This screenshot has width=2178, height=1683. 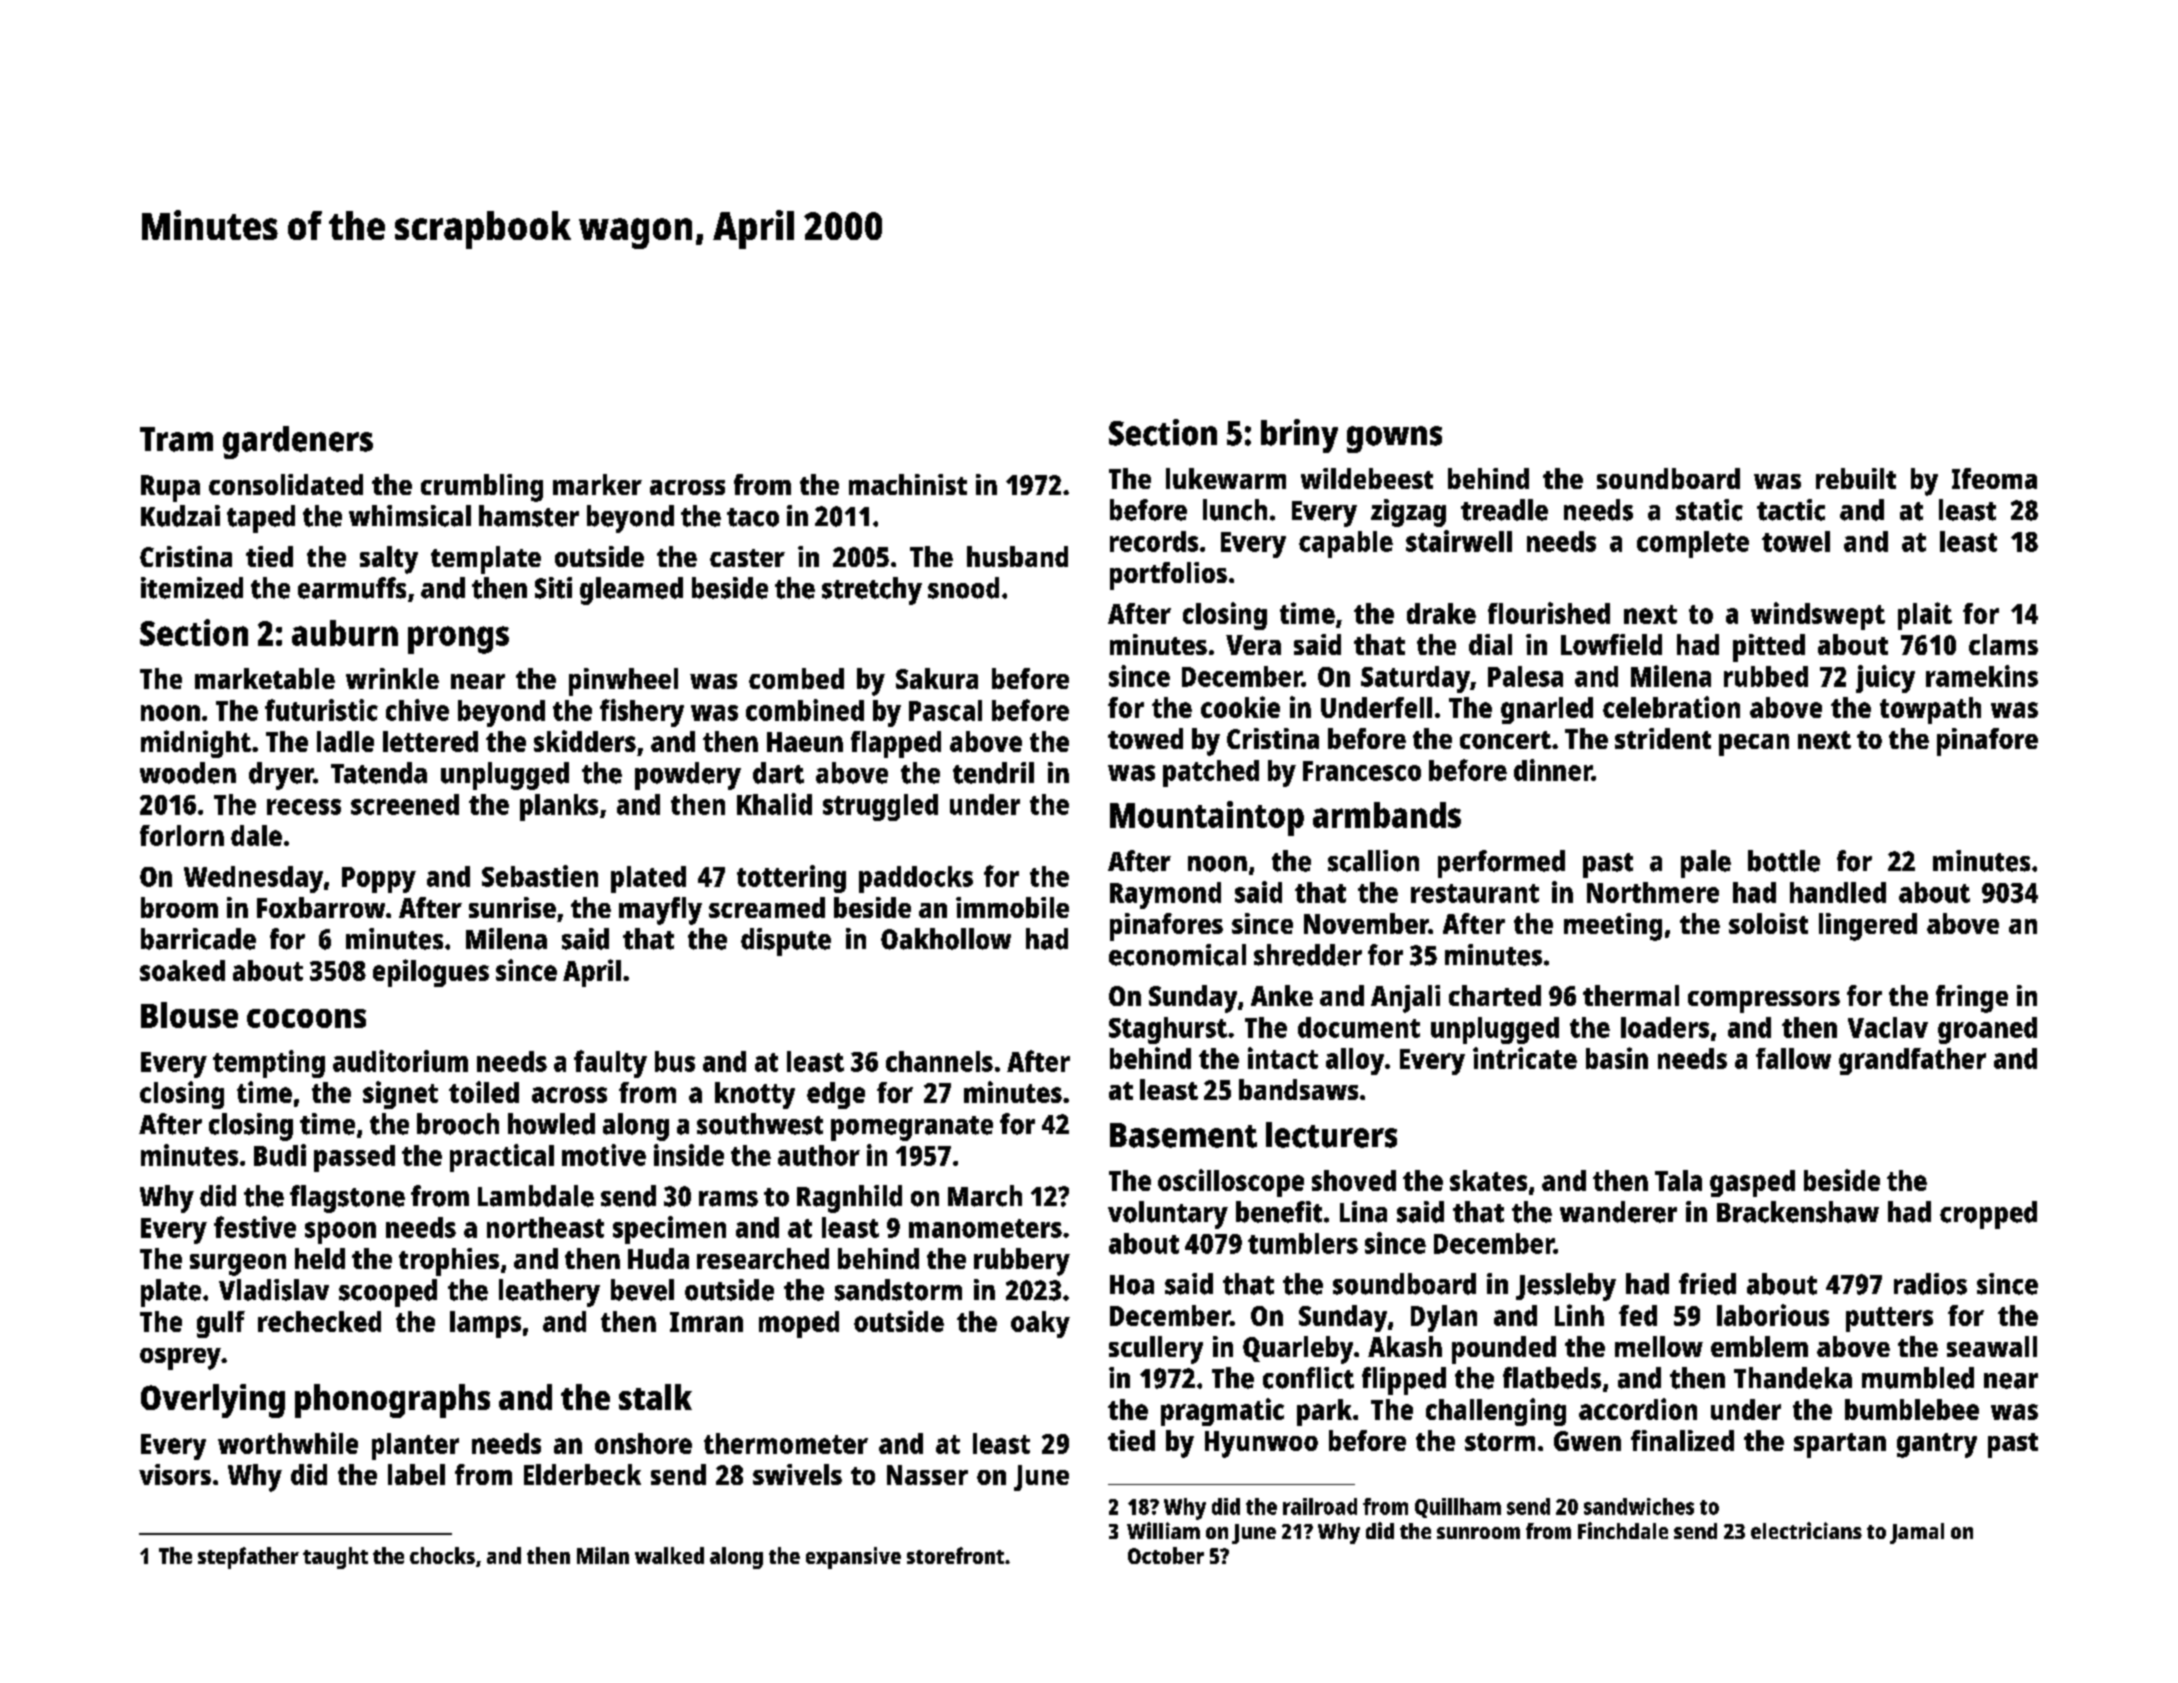 What do you see at coordinates (1495, 995) in the screenshot?
I see `charted` at bounding box center [1495, 995].
